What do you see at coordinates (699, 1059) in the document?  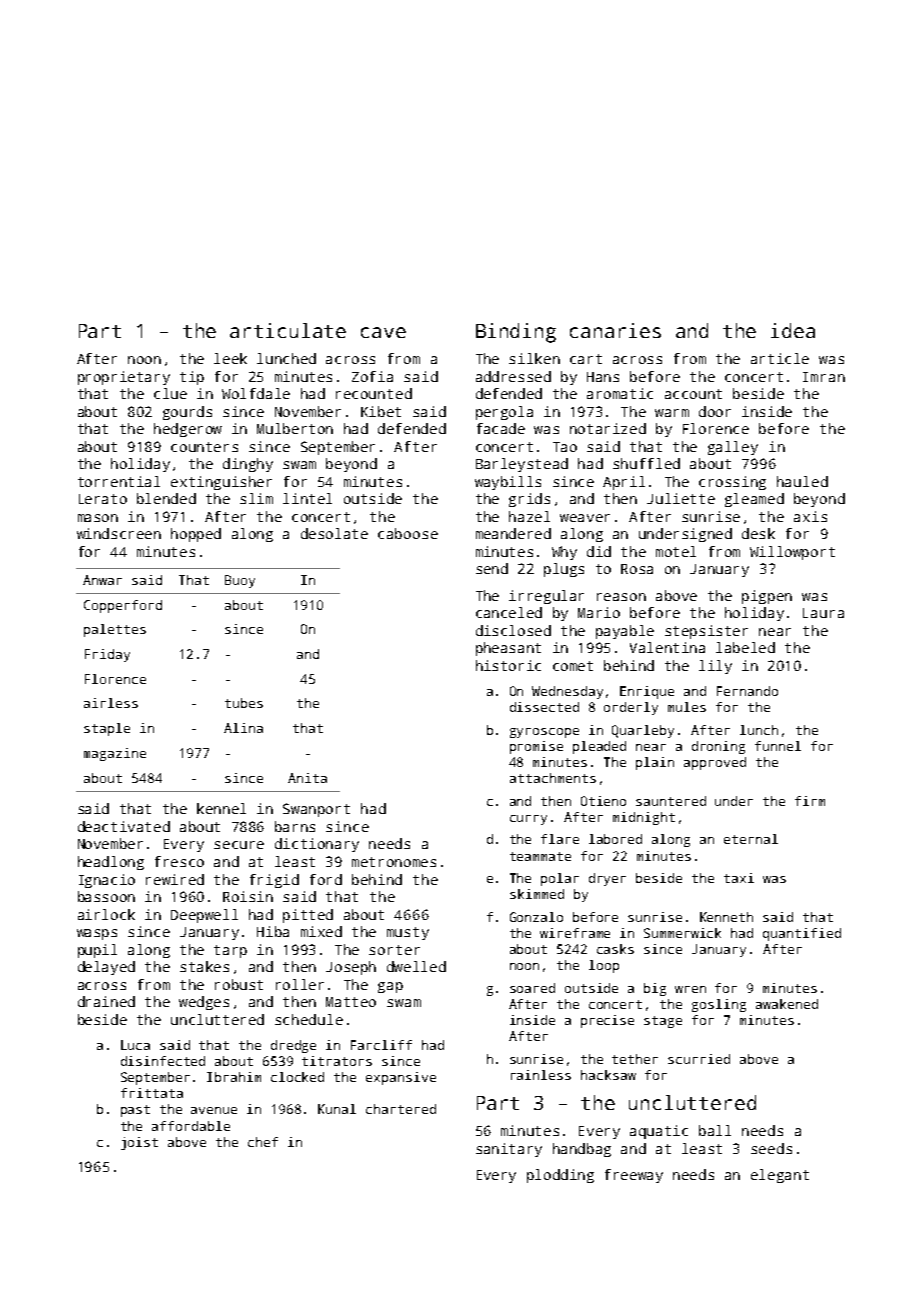 I see `scurried` at bounding box center [699, 1059].
